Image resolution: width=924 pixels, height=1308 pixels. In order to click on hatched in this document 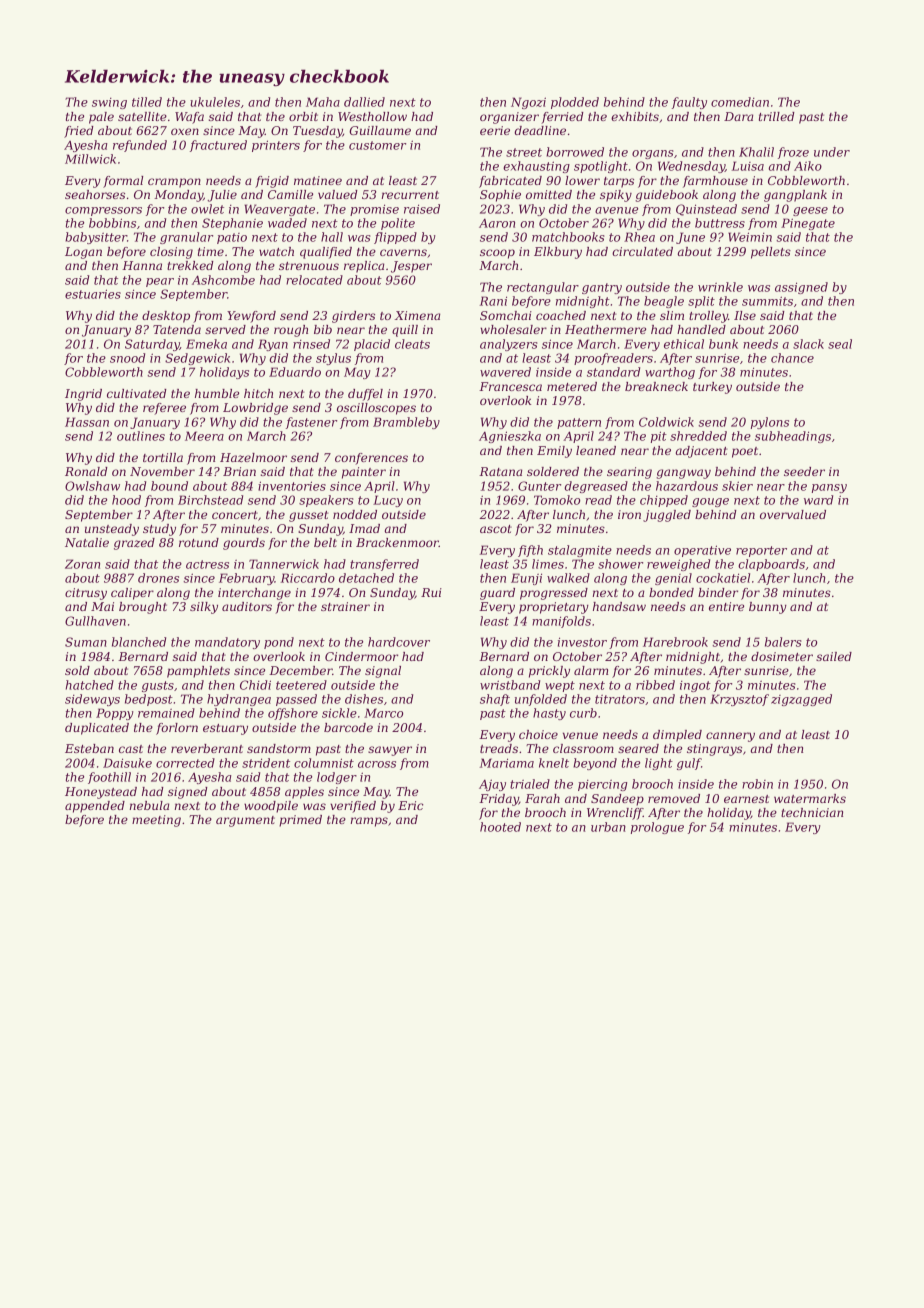, I will do `click(90, 685)`.
